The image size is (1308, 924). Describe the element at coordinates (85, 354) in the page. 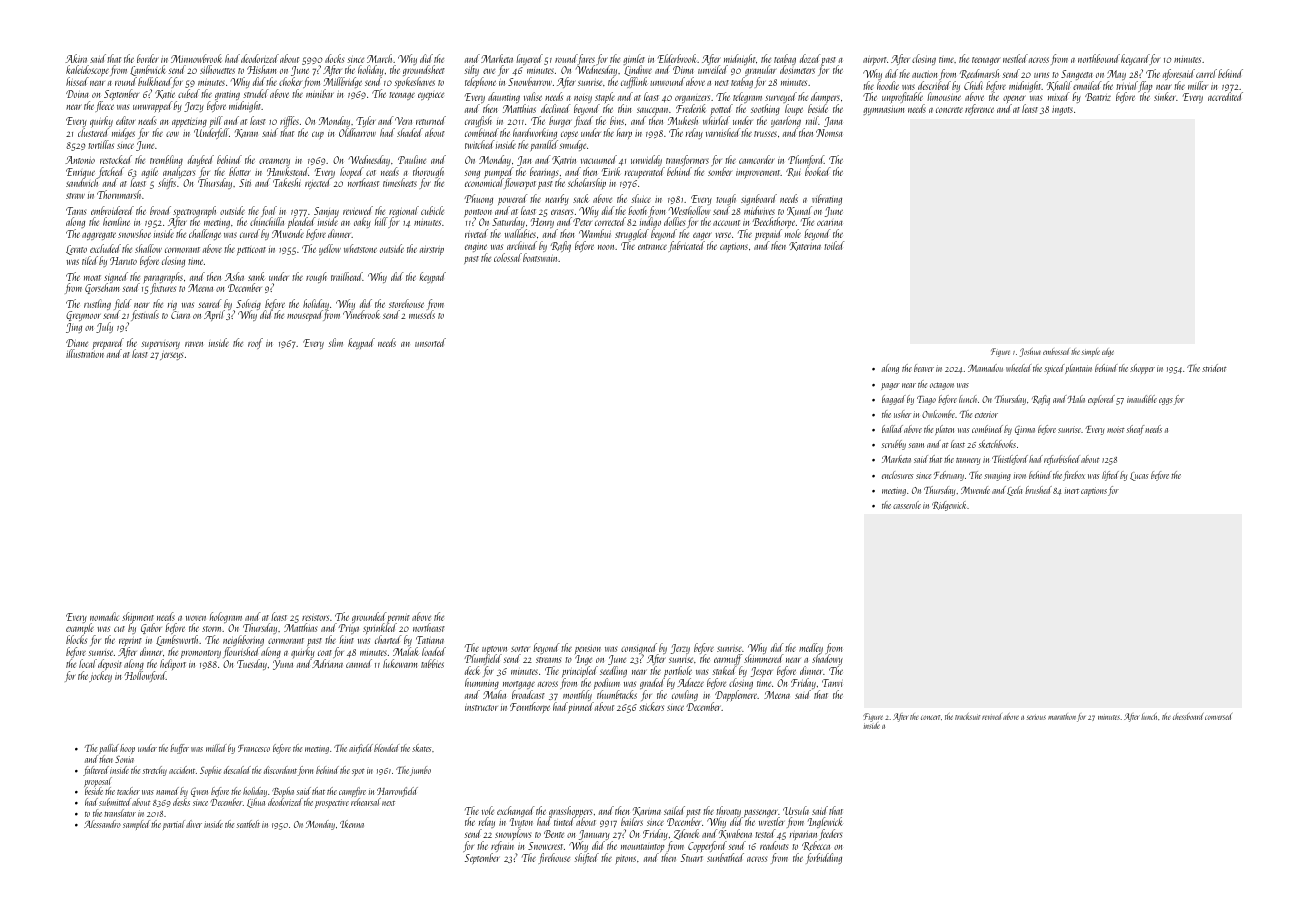

I see `illustration` at that location.
